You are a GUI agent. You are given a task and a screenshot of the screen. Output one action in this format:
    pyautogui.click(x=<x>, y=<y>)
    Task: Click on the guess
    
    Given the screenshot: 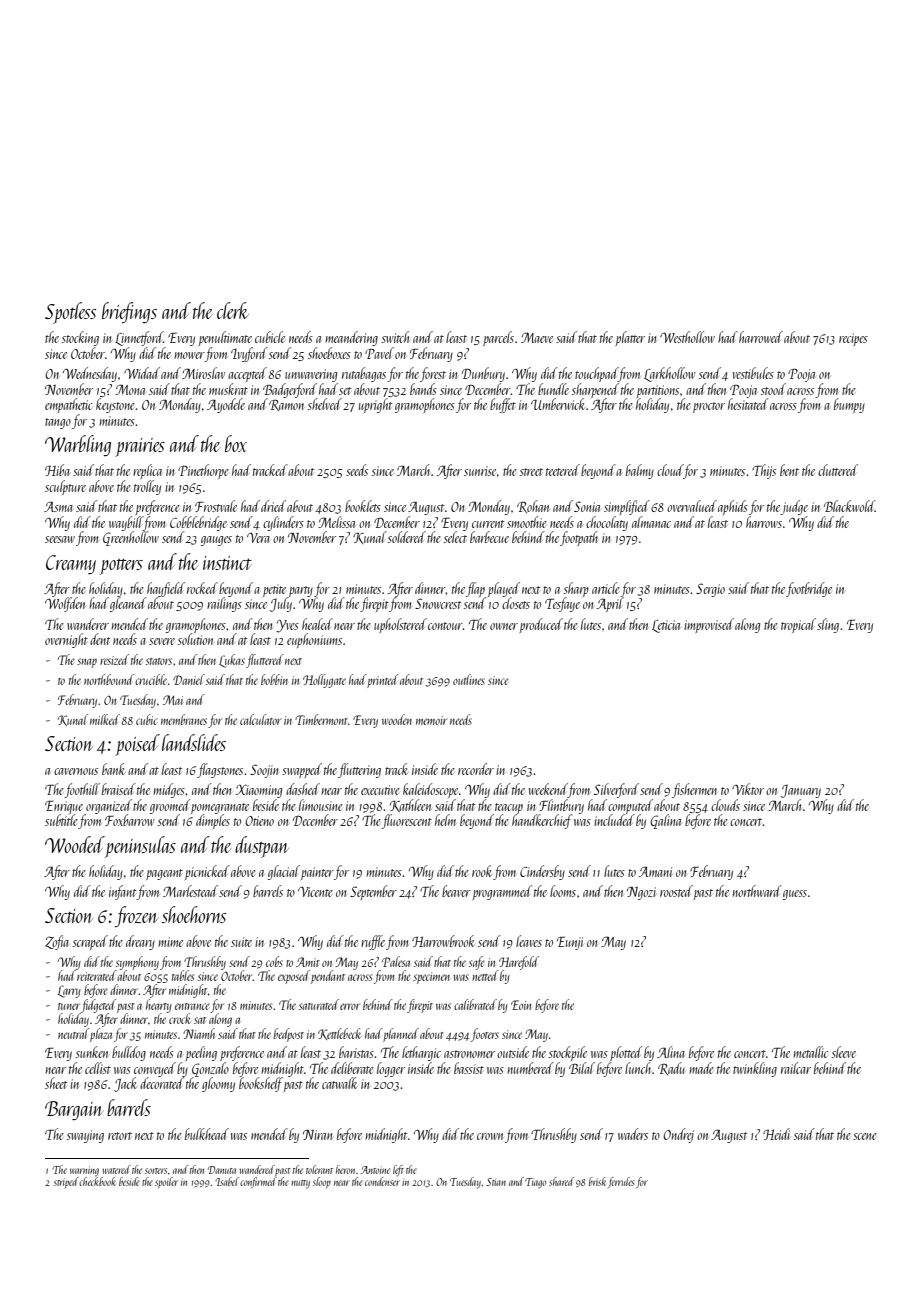 What is the action you would take?
    pyautogui.click(x=795, y=895)
